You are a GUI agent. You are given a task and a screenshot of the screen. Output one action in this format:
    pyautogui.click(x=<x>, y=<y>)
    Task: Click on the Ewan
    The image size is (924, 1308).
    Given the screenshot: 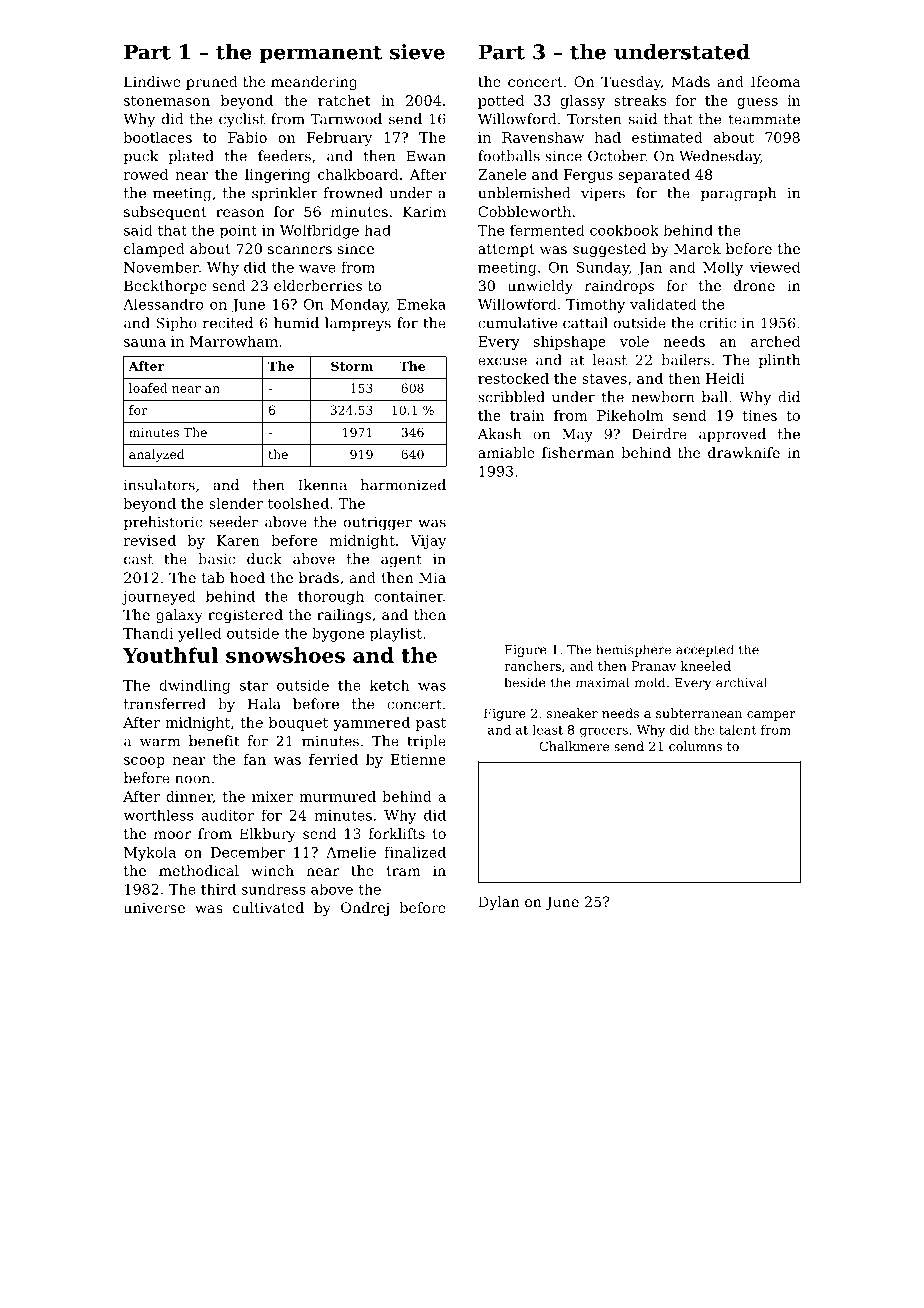 What is the action you would take?
    pyautogui.click(x=426, y=156)
